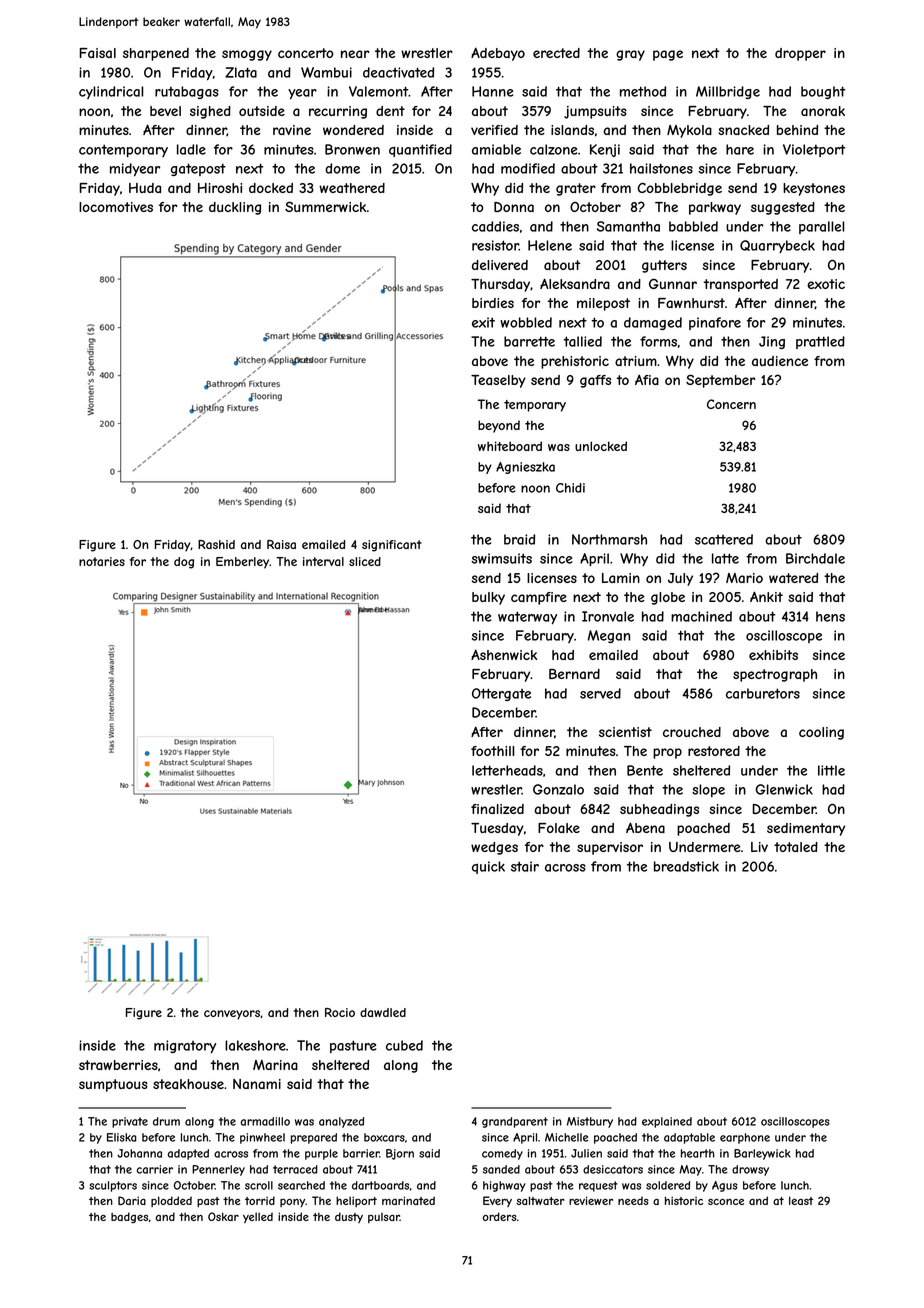 The height and width of the page is (1308, 924). What do you see at coordinates (232, 1015) in the page?
I see `conveyors` at bounding box center [232, 1015].
